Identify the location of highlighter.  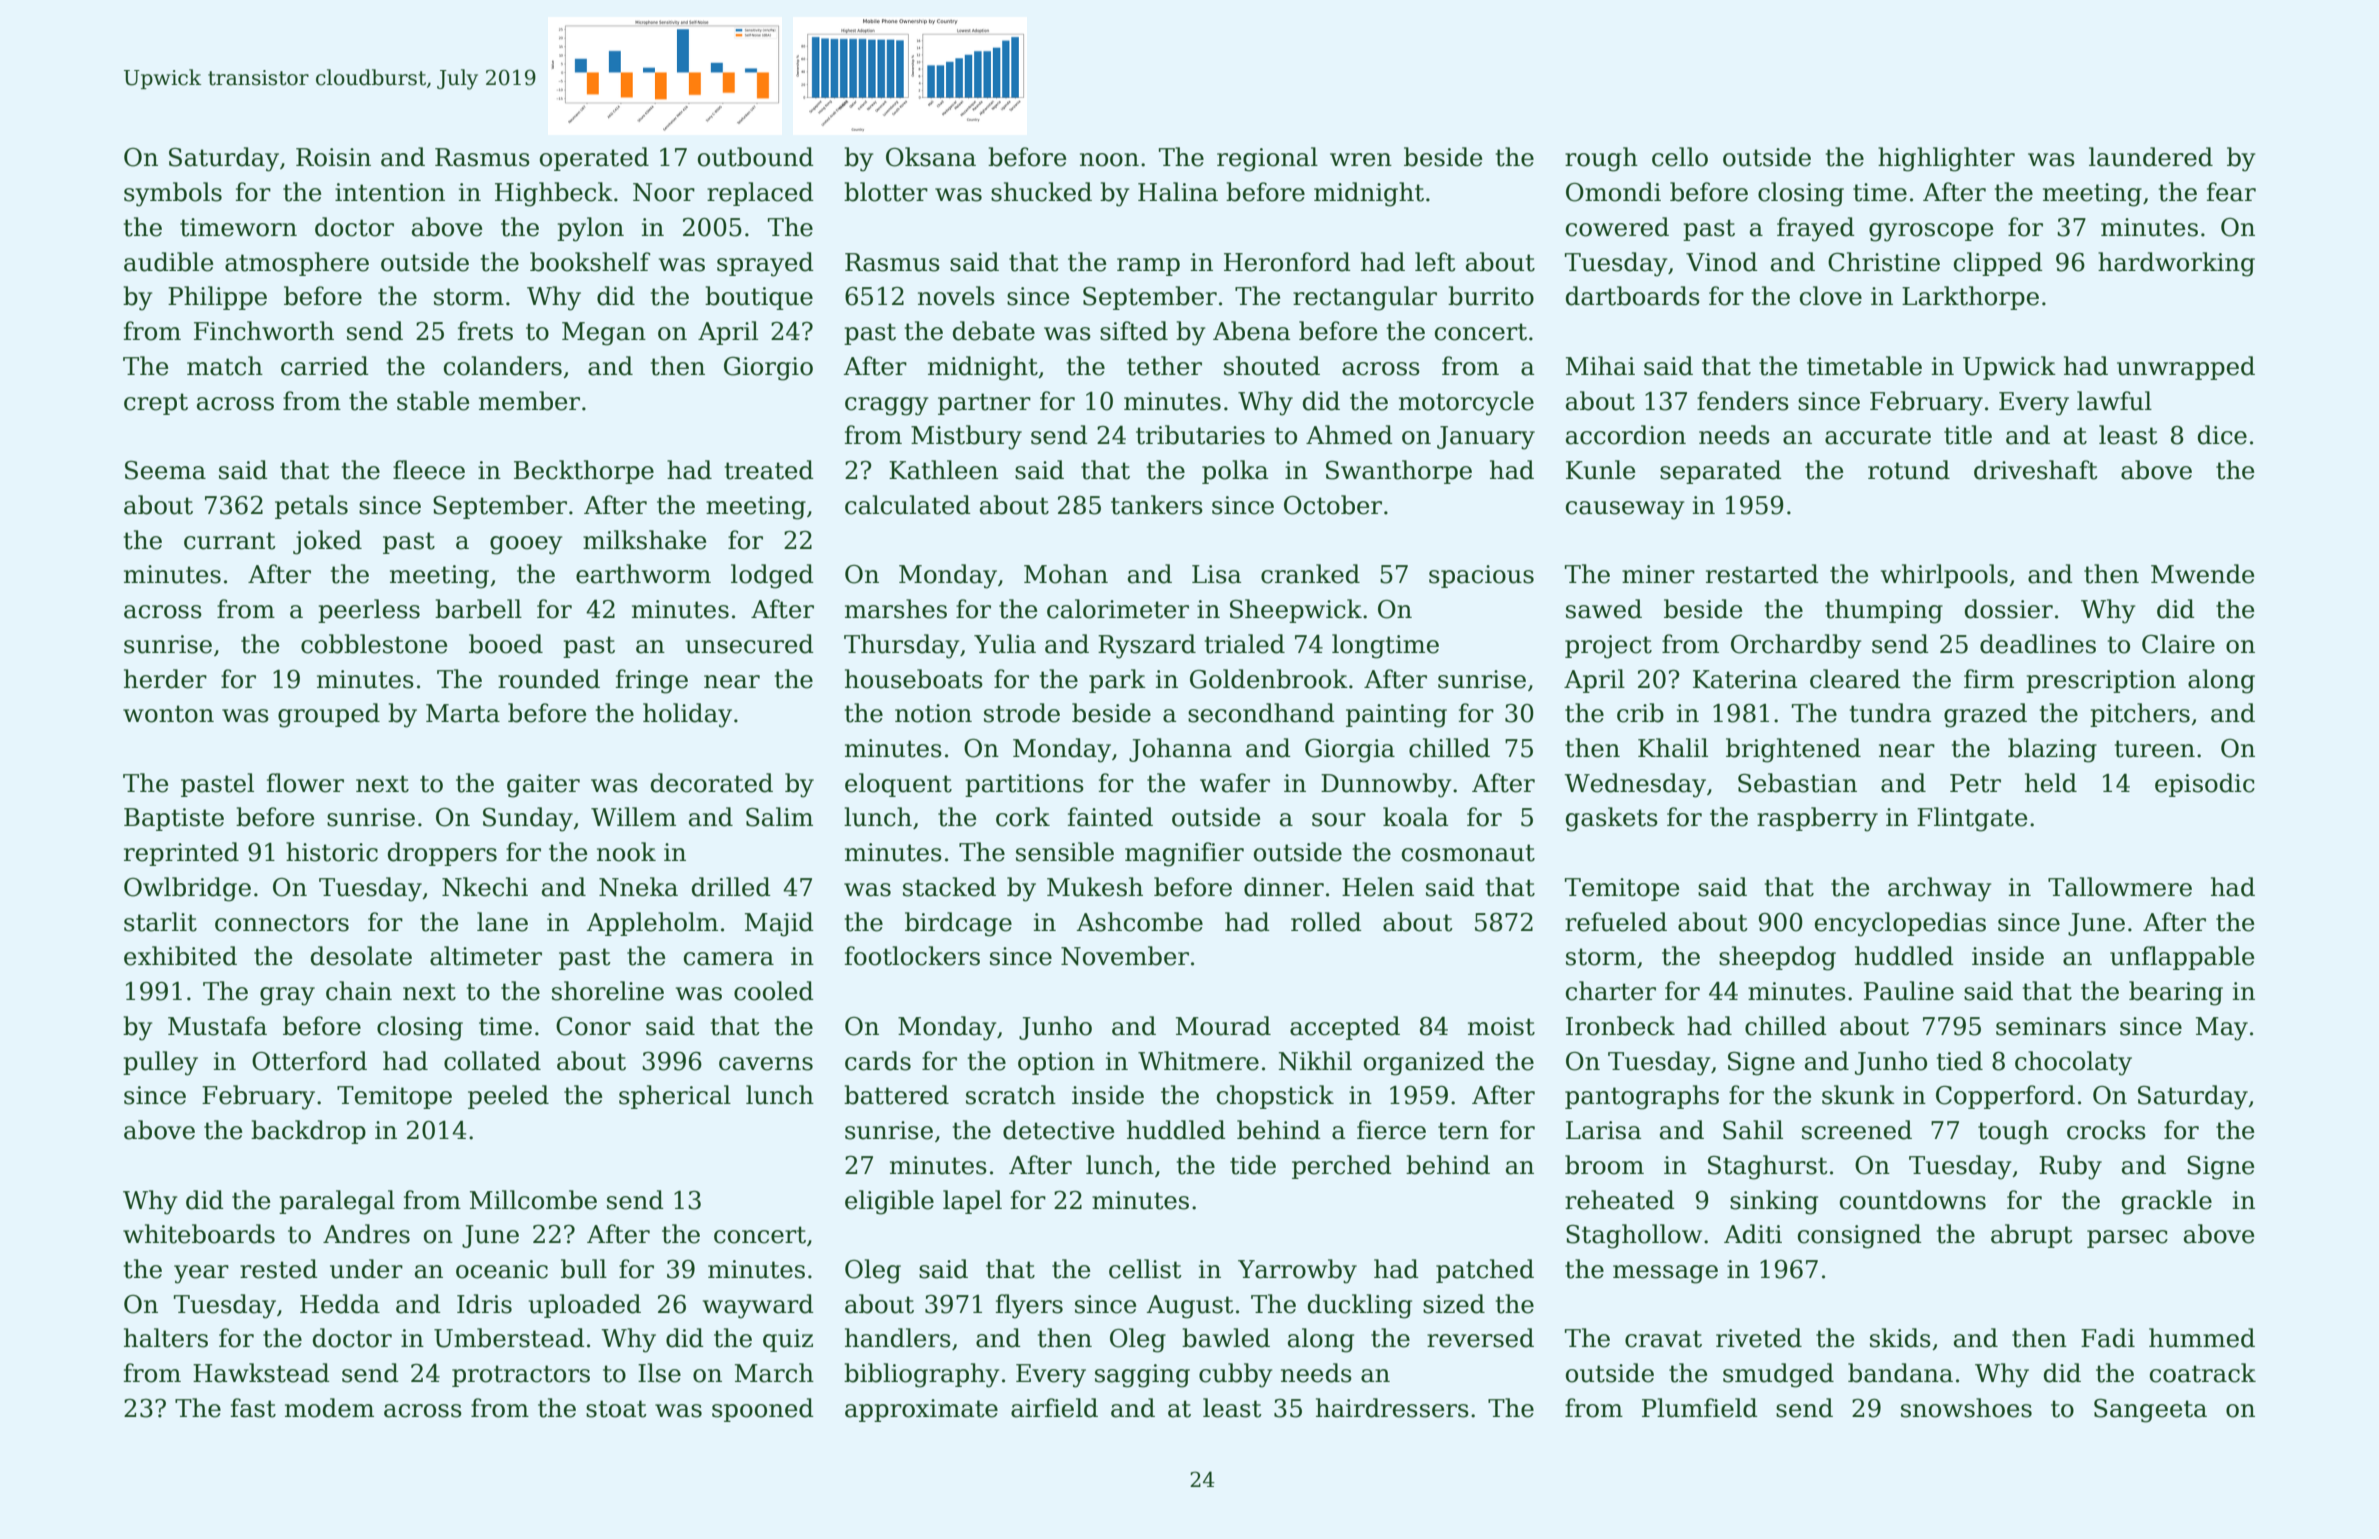
(1946, 159).
